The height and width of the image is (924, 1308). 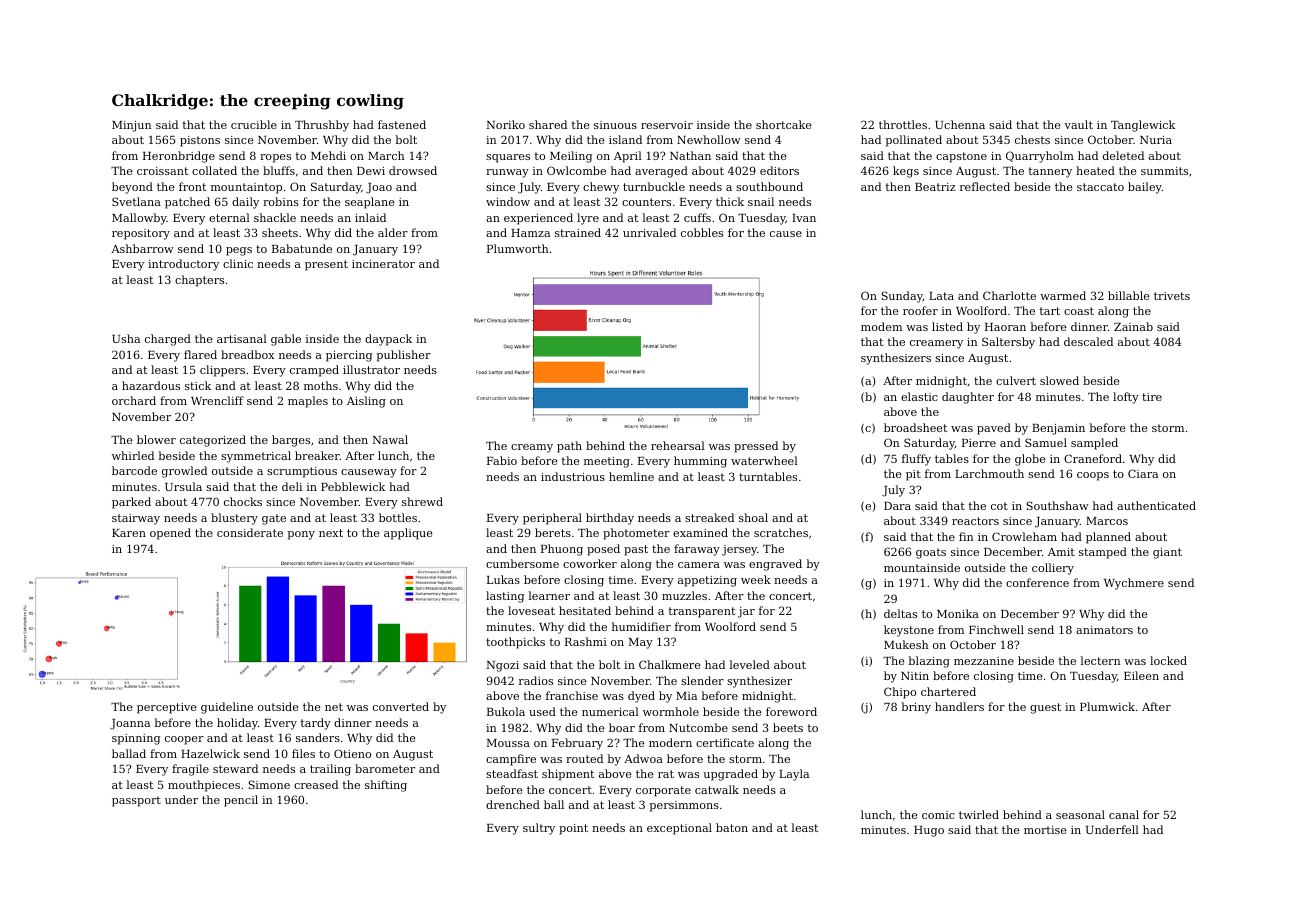 What do you see at coordinates (129, 533) in the image?
I see `Karen` at bounding box center [129, 533].
